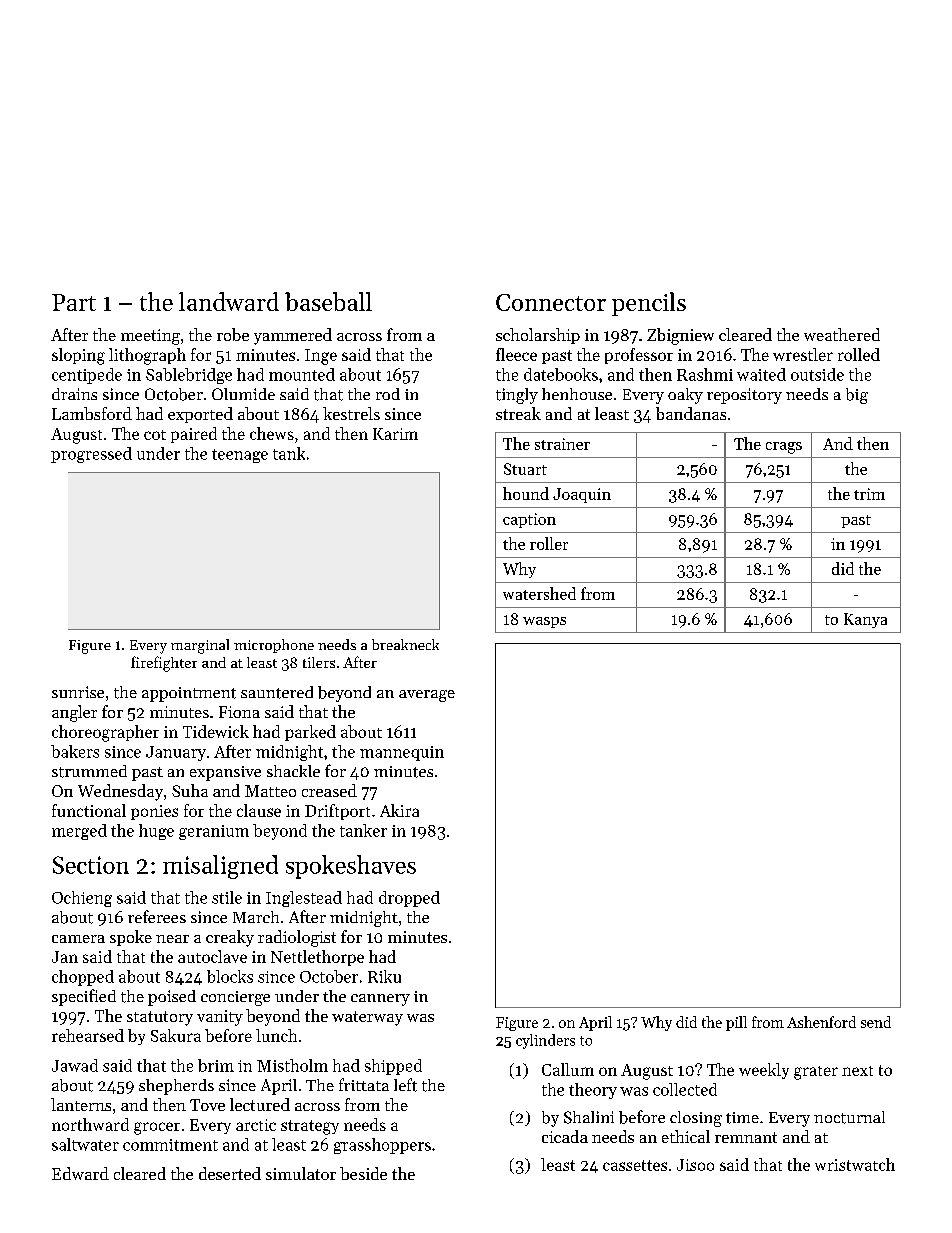 This screenshot has width=952, height=1233. What do you see at coordinates (155, 435) in the screenshot?
I see `cot` at bounding box center [155, 435].
